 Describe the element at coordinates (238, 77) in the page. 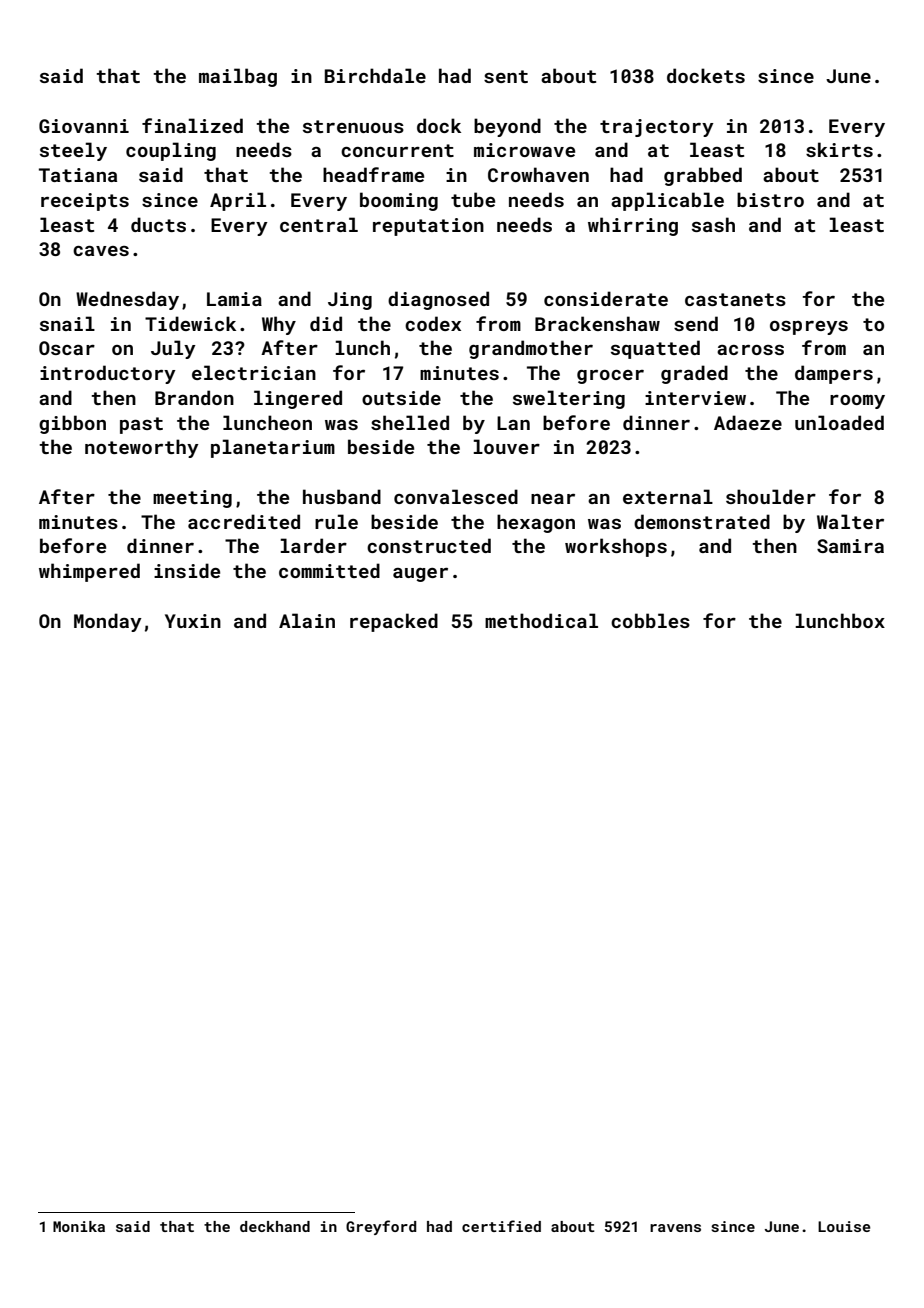

I see `mailbag` at that location.
